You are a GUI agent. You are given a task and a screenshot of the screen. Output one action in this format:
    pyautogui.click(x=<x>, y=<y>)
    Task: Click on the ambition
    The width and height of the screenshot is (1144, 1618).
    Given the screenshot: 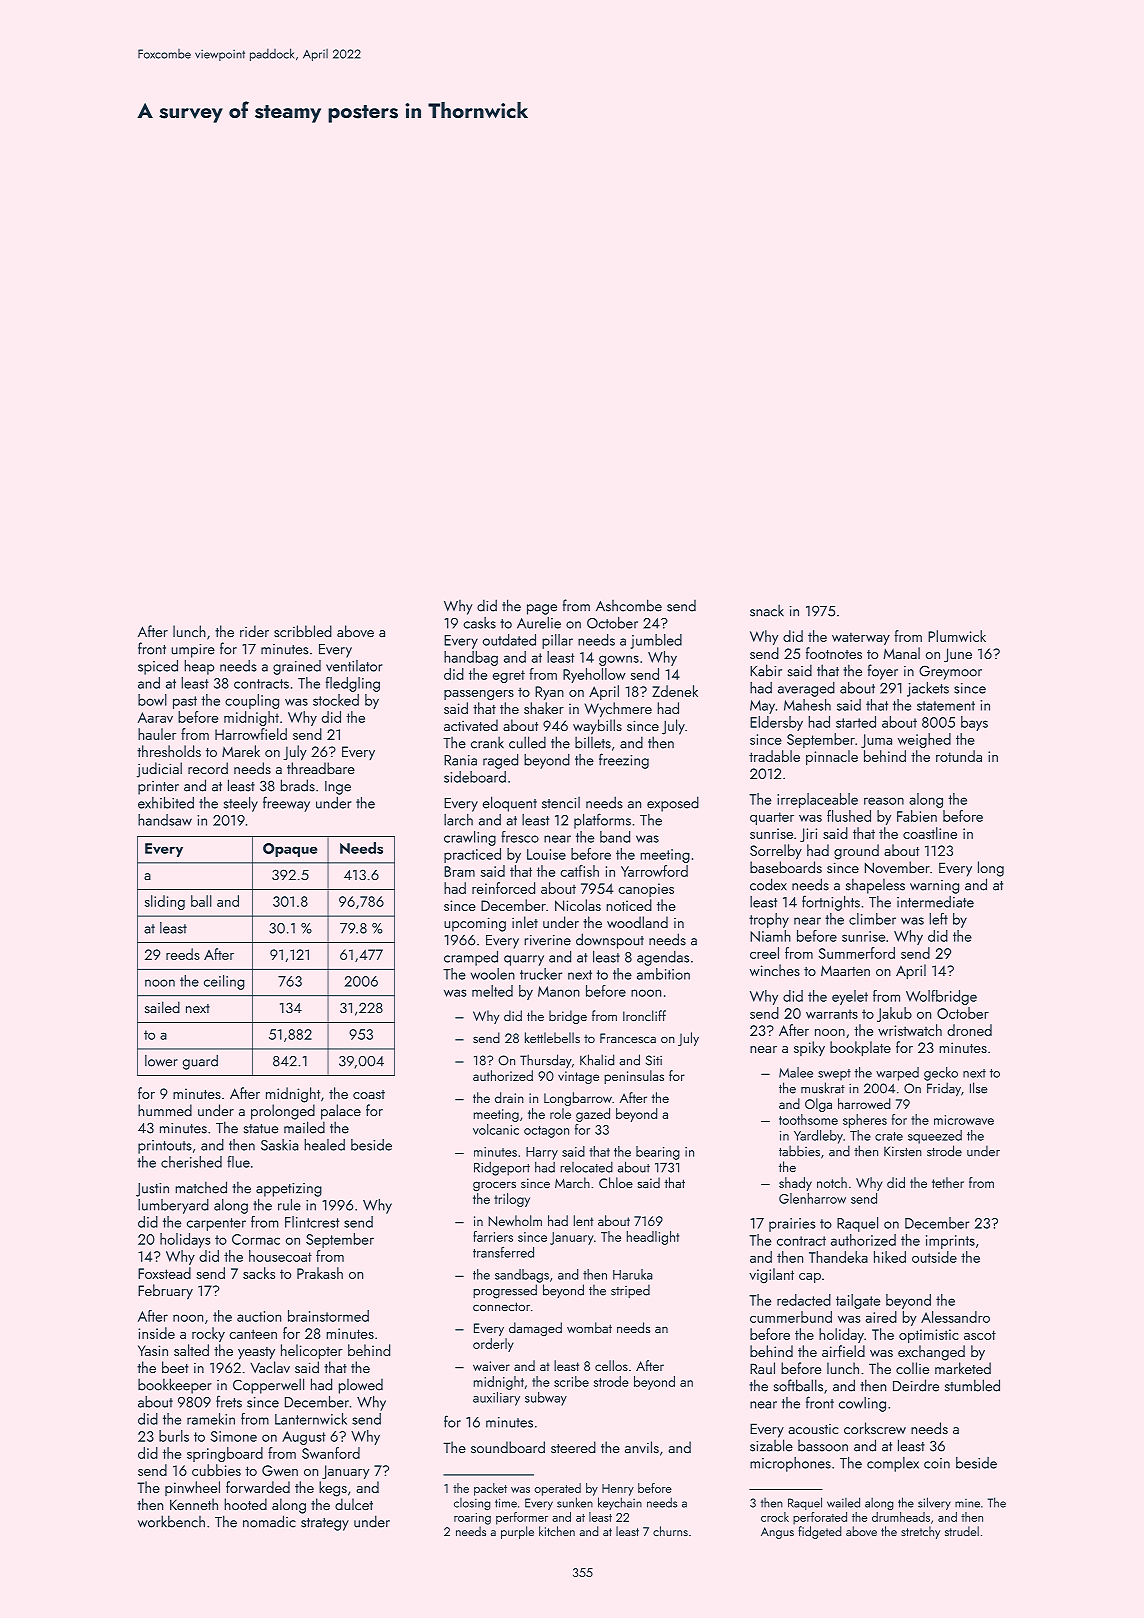 What is the action you would take?
    pyautogui.click(x=663, y=974)
